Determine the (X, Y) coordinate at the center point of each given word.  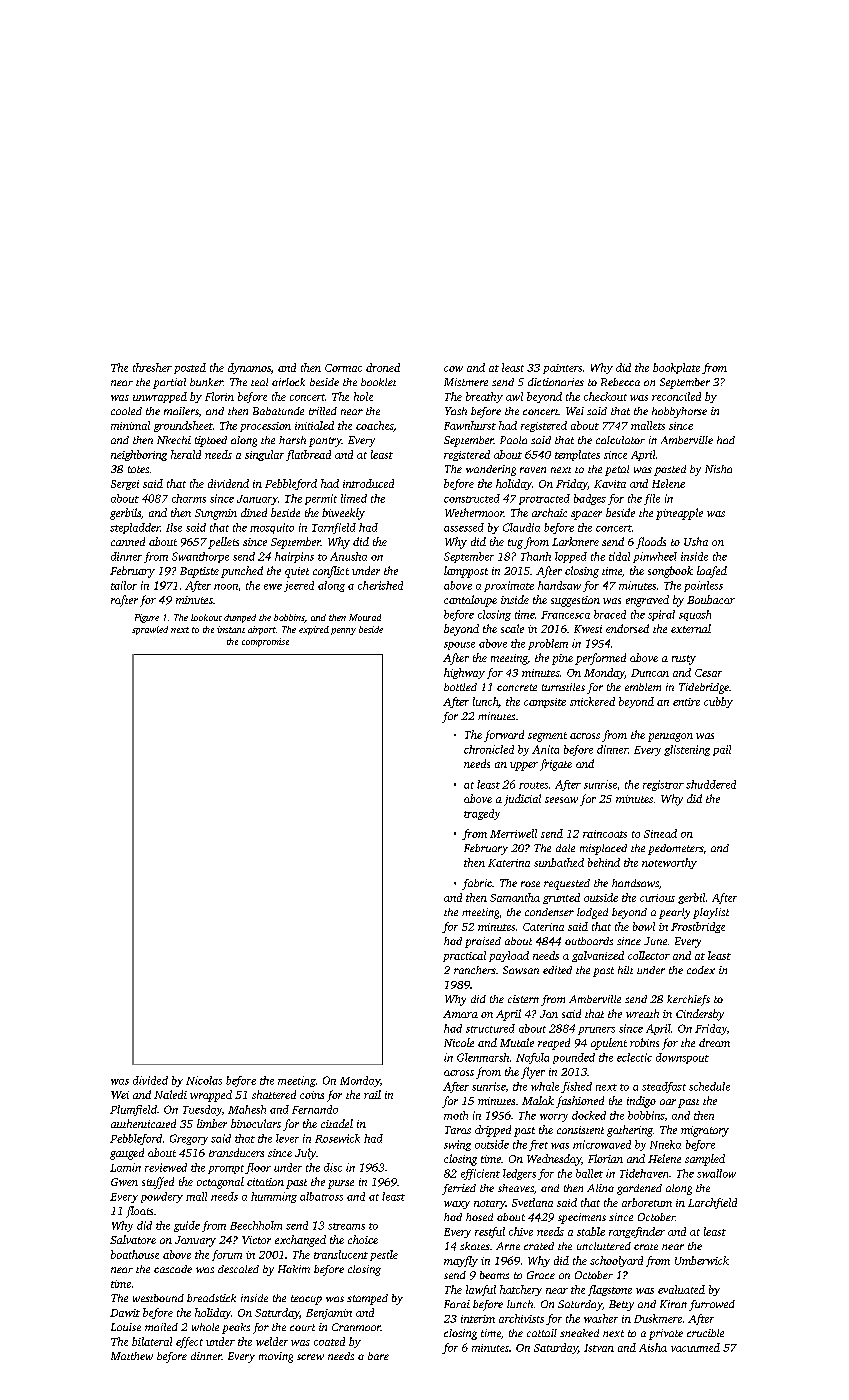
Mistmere (466, 382)
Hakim (294, 1269)
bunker (206, 382)
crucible (705, 1333)
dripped (493, 1131)
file (652, 499)
